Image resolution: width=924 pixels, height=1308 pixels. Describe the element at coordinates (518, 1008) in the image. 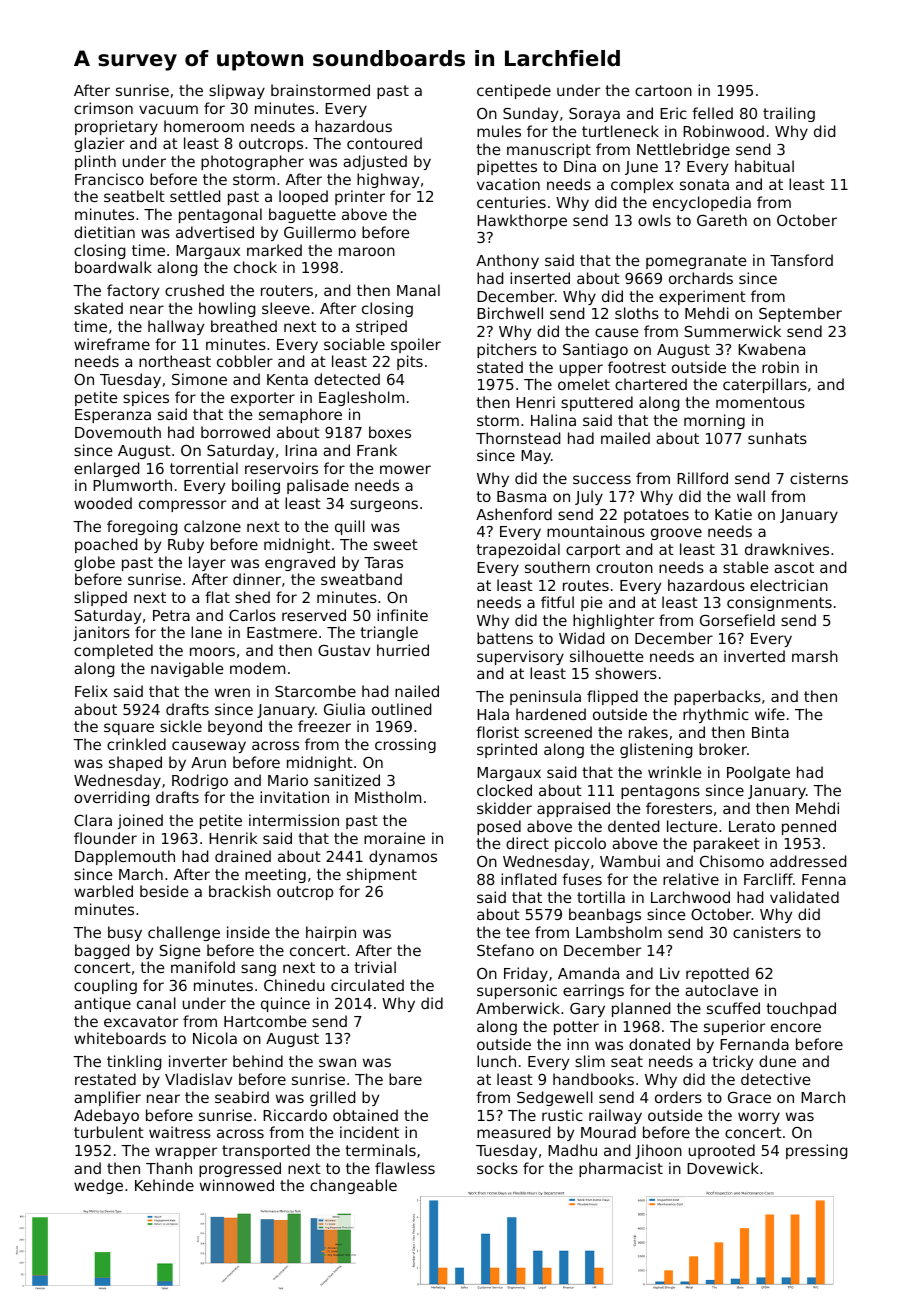

I see `Amberwick` at that location.
